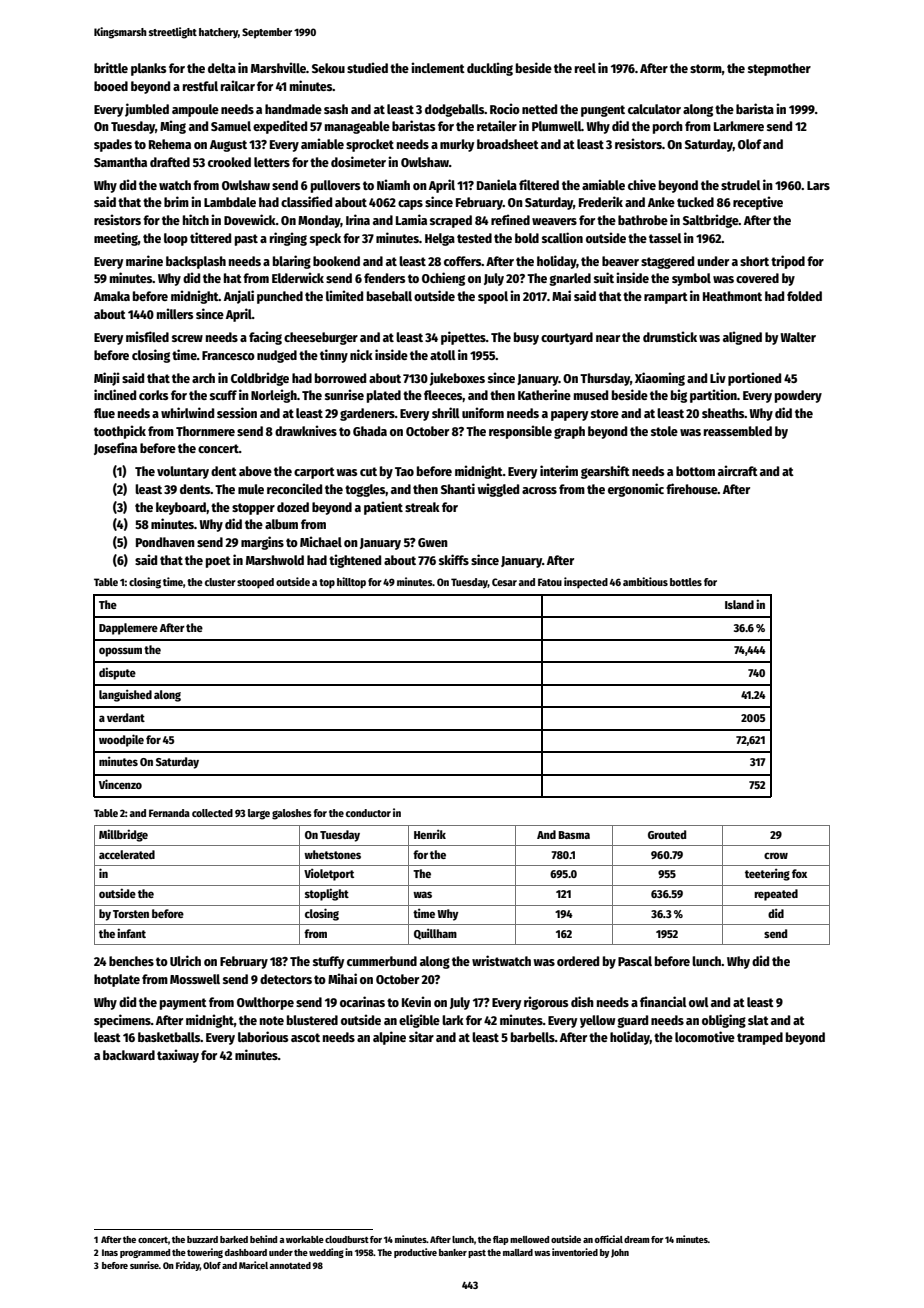 The width and height of the screenshot is (924, 1308). I want to click on tramped, so click(760, 1038).
